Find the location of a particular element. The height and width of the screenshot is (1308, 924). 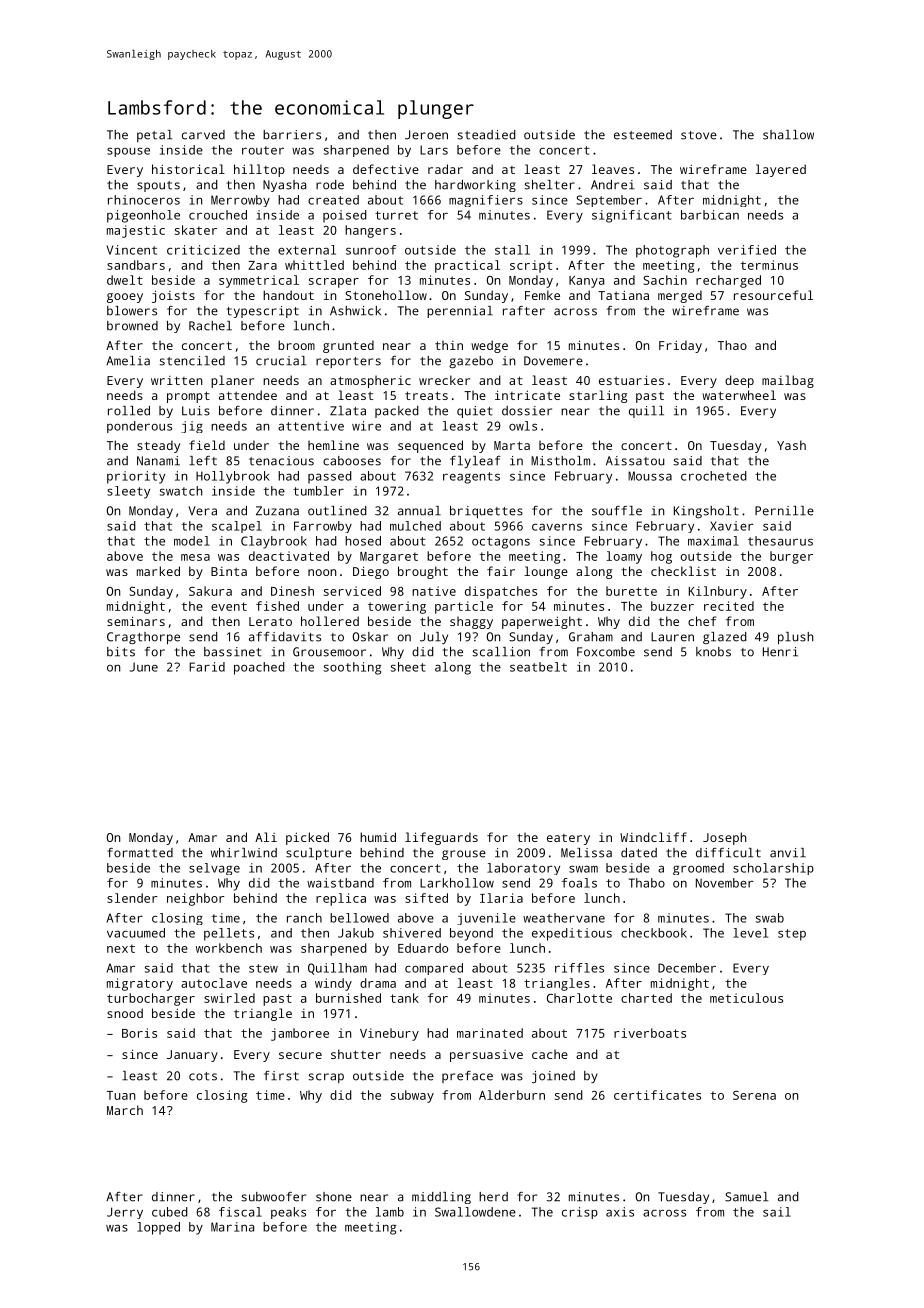

Vinebury is located at coordinates (389, 1034).
